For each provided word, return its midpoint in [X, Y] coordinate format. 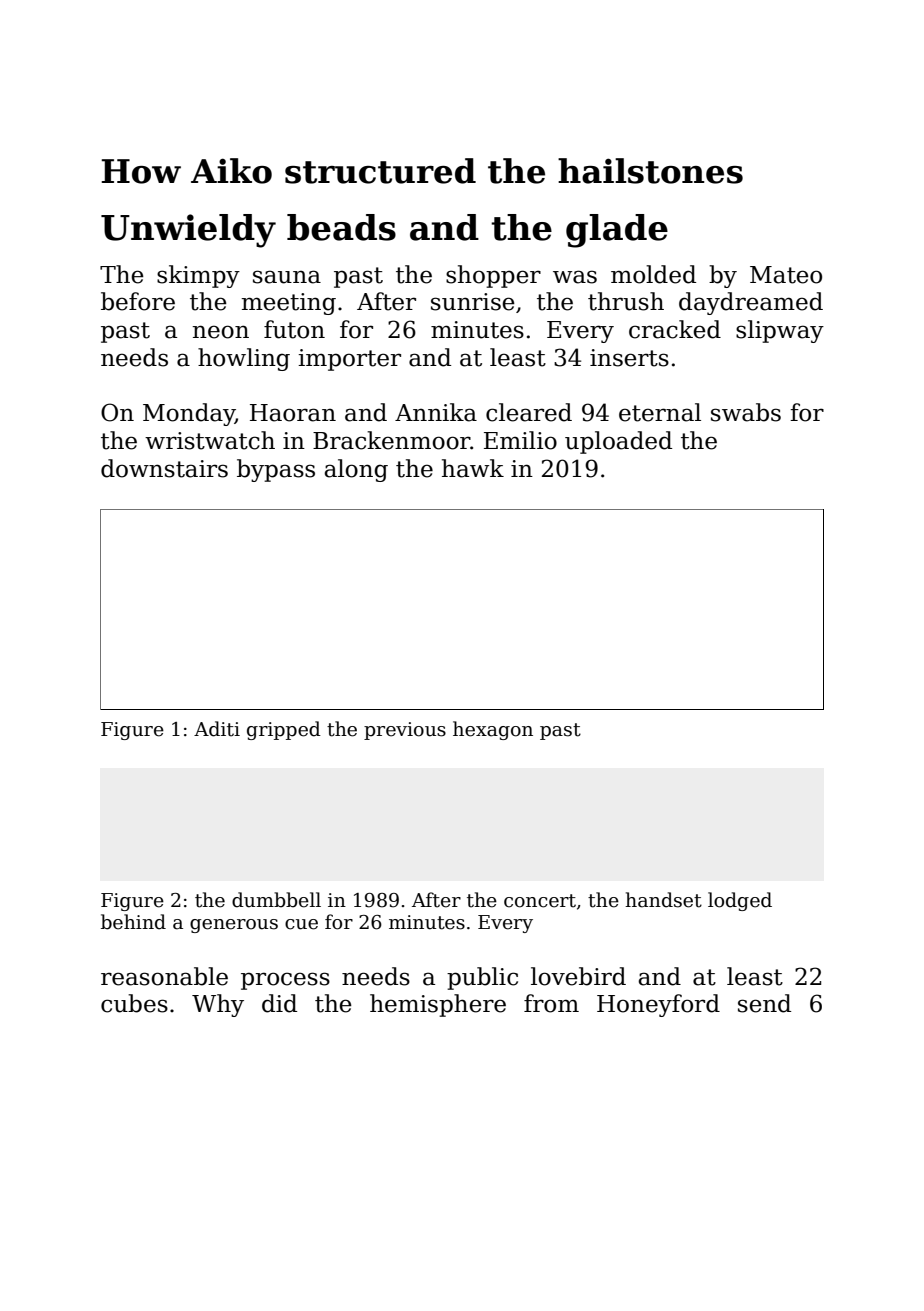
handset [663, 900]
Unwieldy [188, 231]
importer [349, 360]
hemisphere [438, 1005]
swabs [746, 412]
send [764, 1003]
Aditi [217, 729]
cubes [134, 1003]
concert [540, 901]
